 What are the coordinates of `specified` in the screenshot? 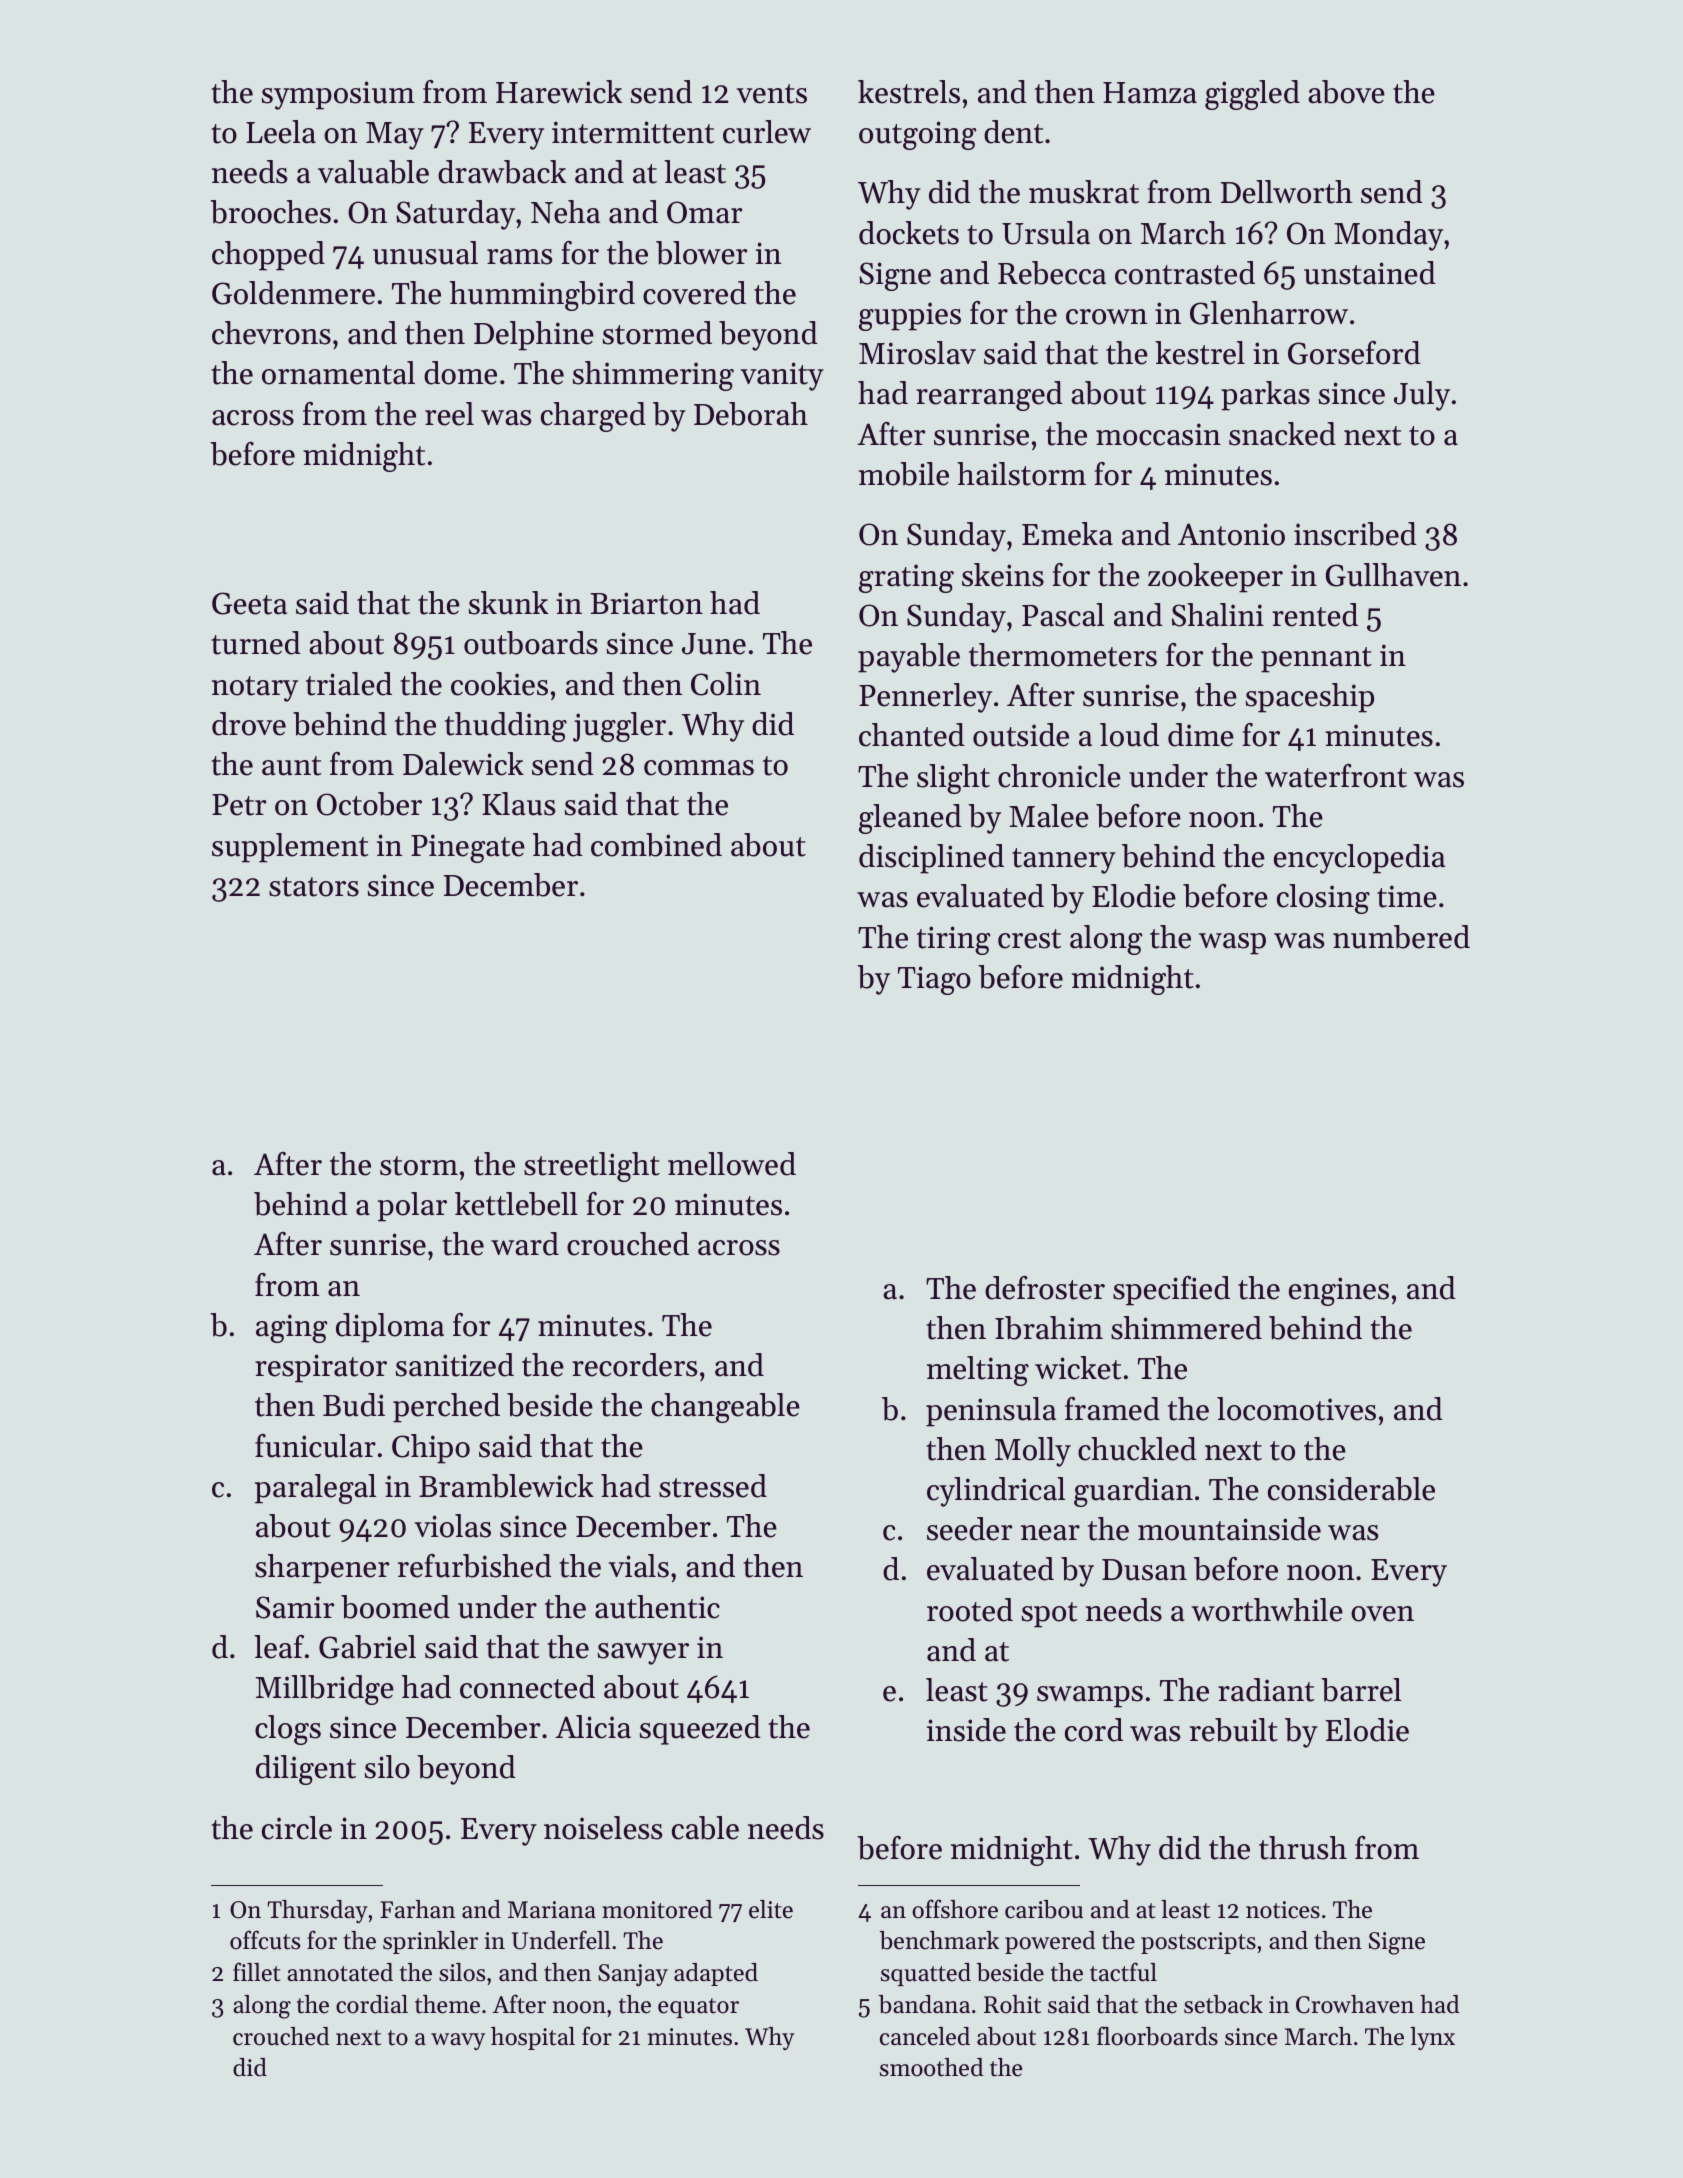 It's located at (1171, 1291).
